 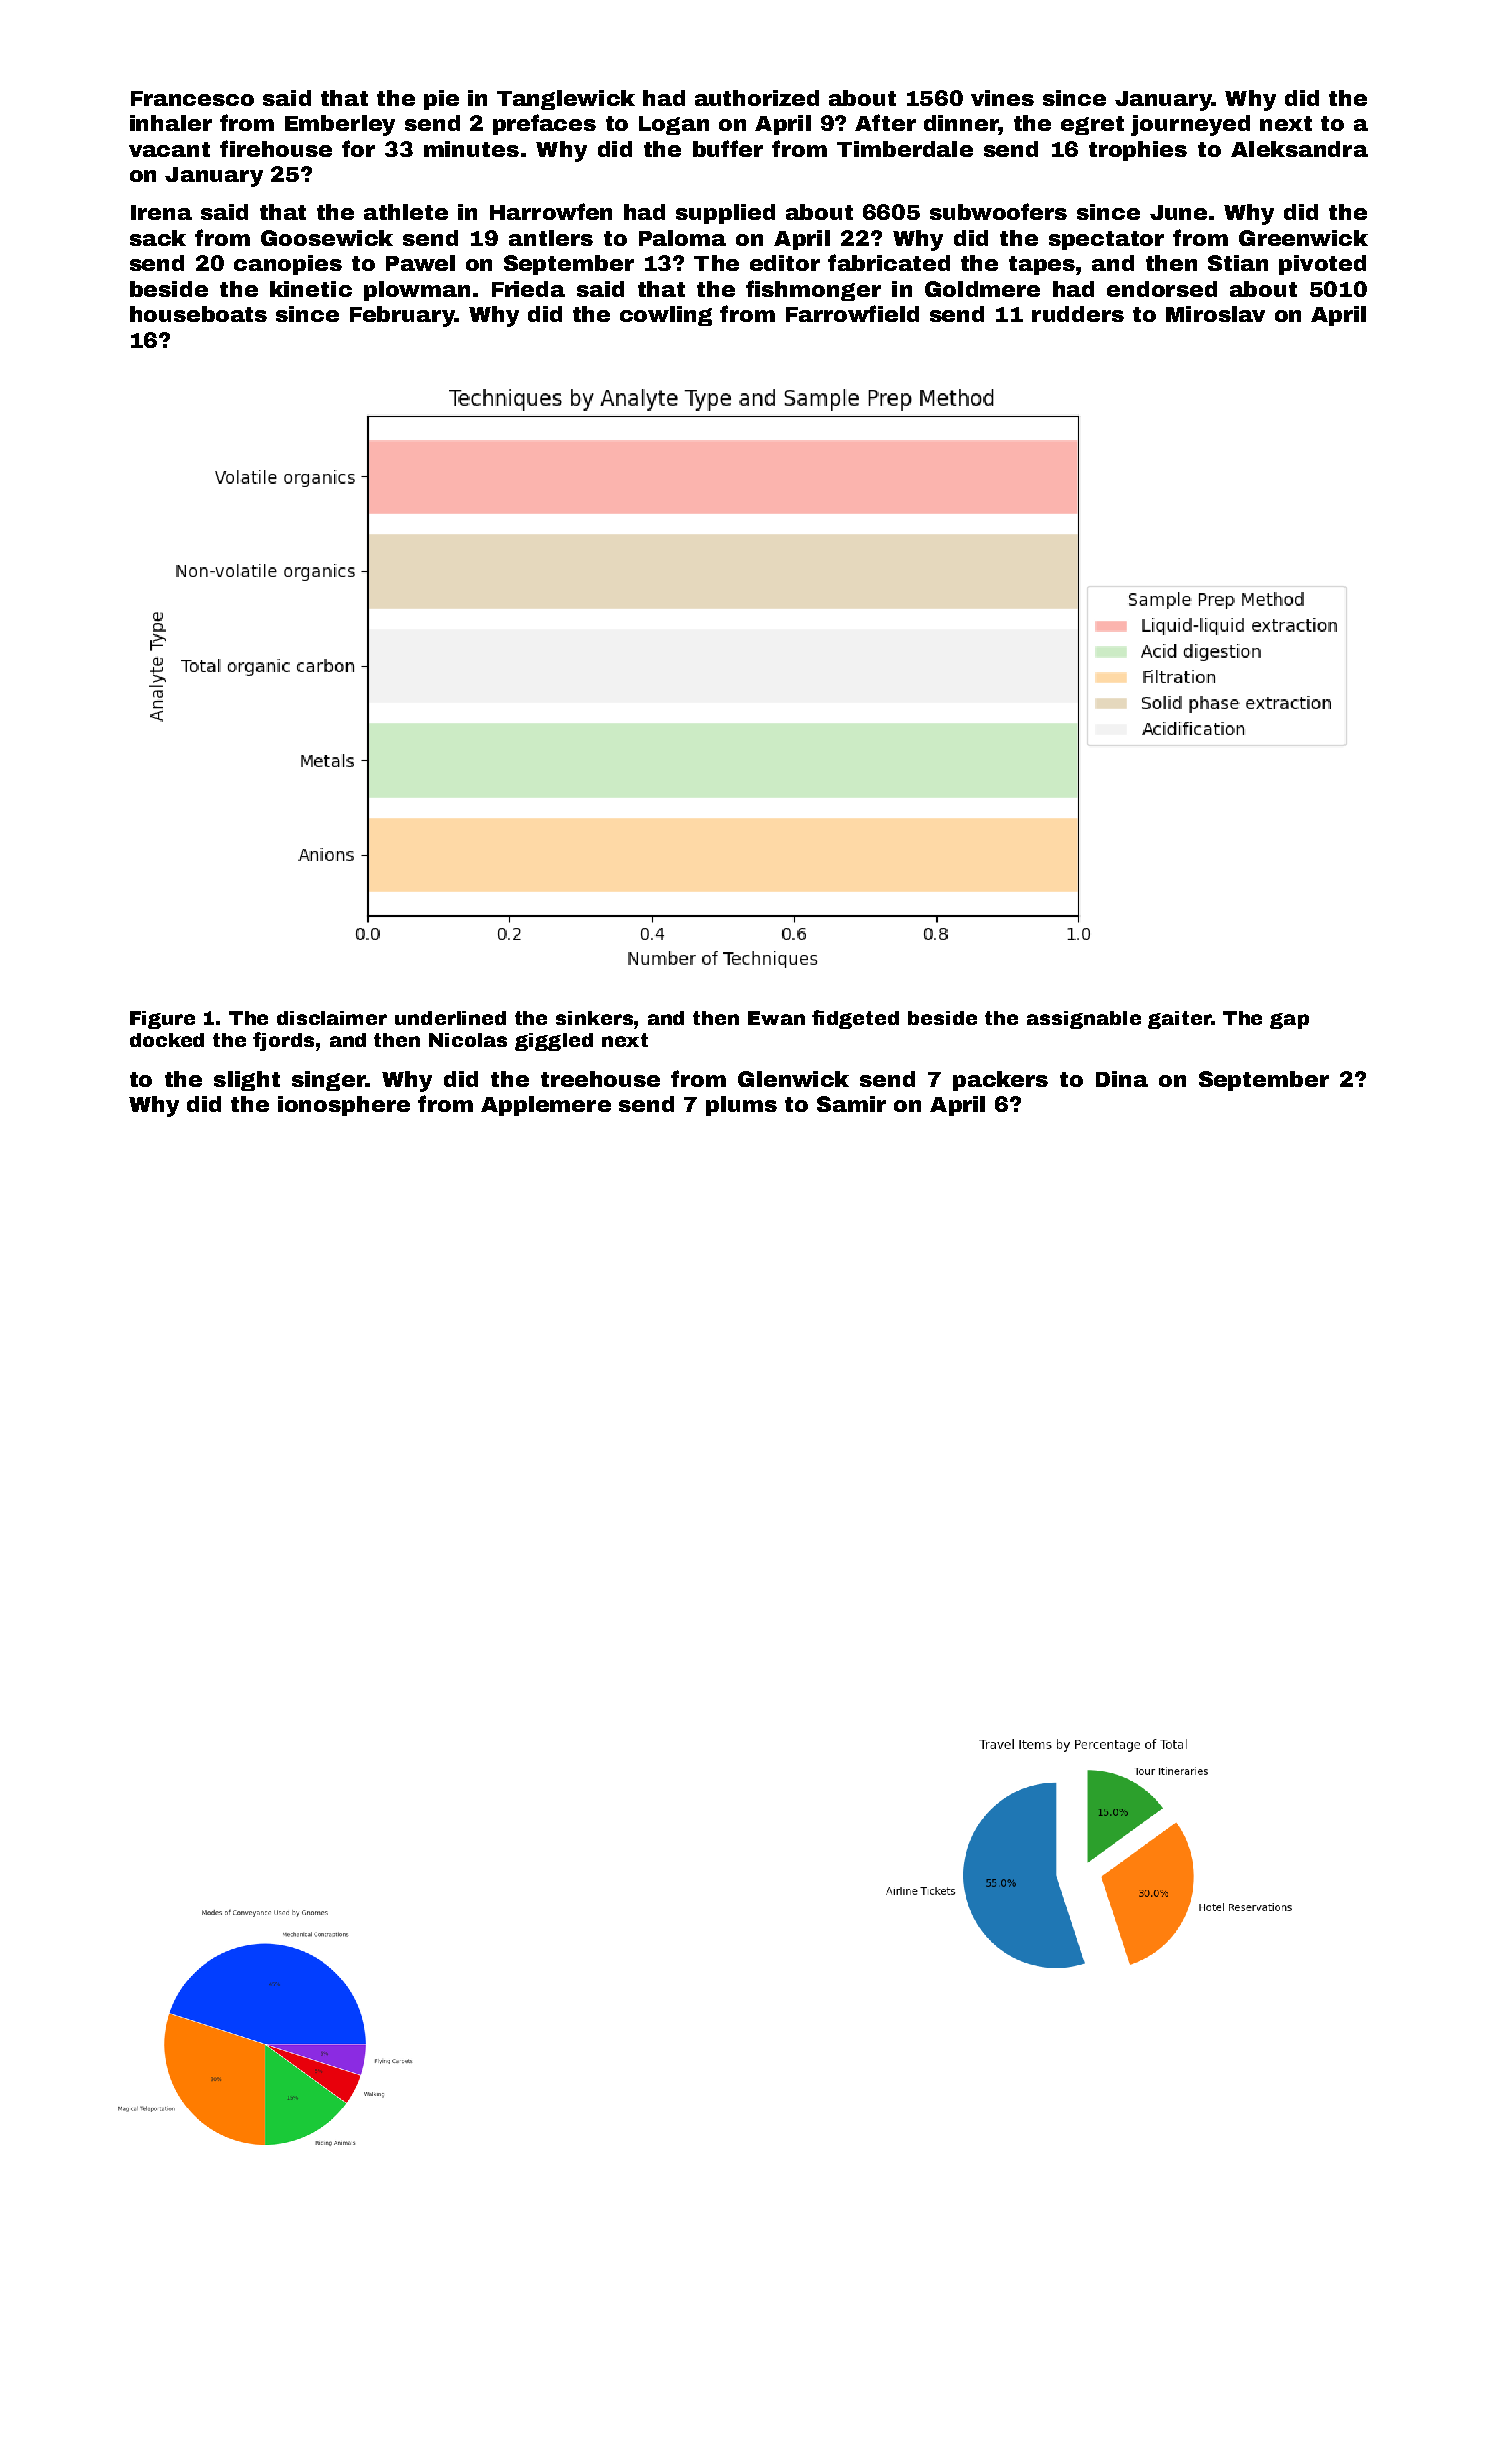 I want to click on Ewan, so click(x=776, y=1018).
